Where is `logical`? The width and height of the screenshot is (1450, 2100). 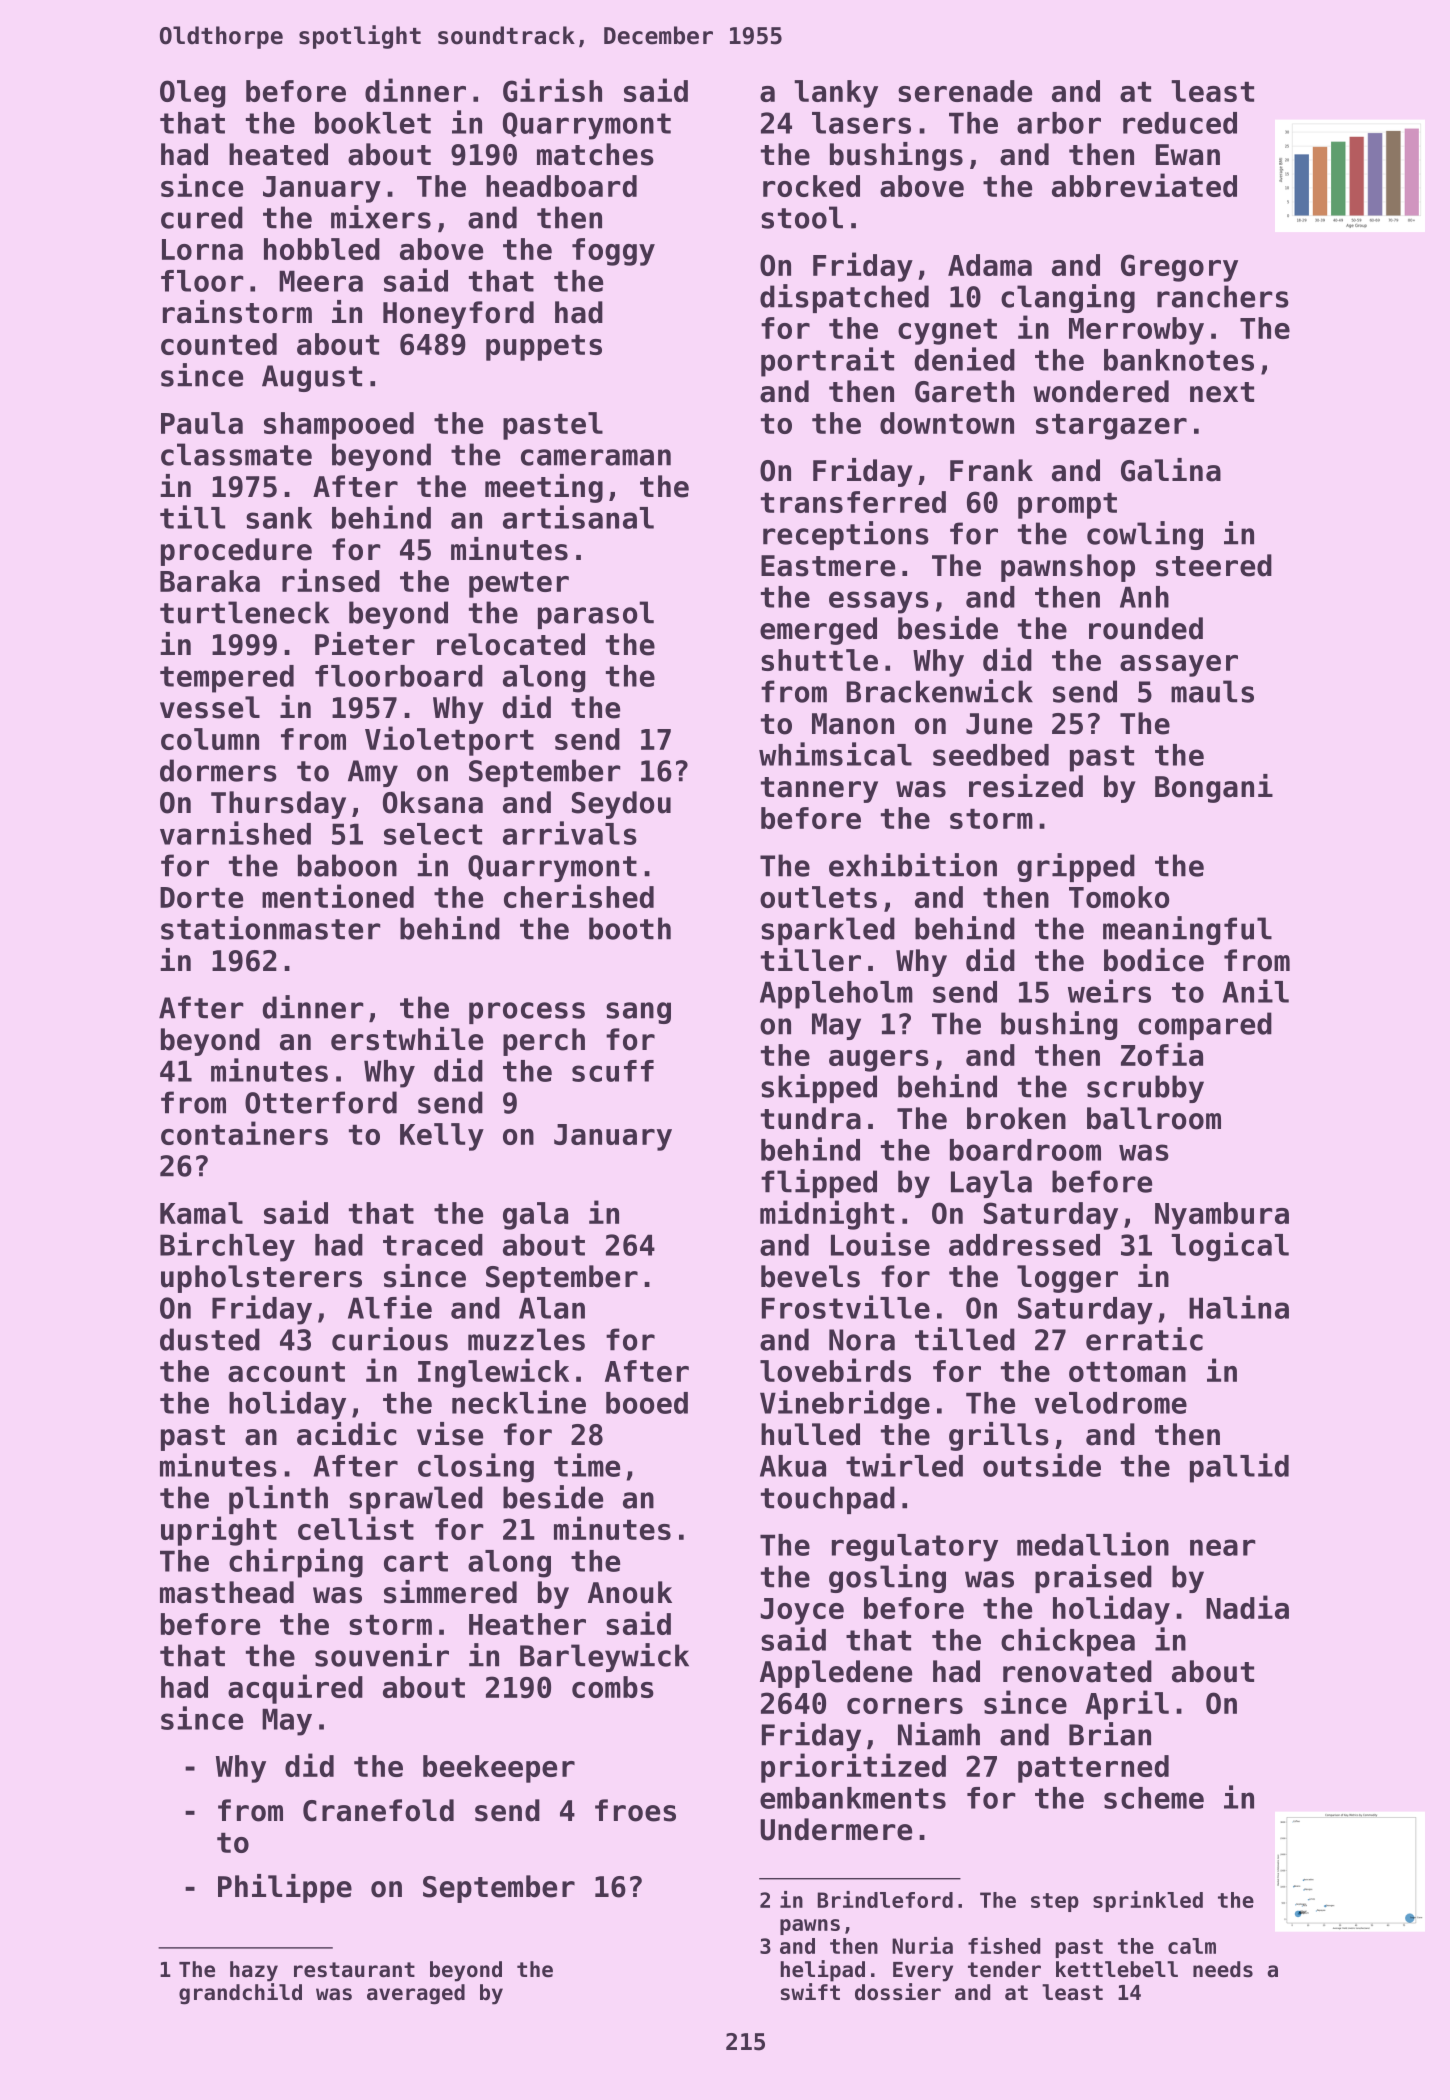 logical is located at coordinates (1230, 1247).
